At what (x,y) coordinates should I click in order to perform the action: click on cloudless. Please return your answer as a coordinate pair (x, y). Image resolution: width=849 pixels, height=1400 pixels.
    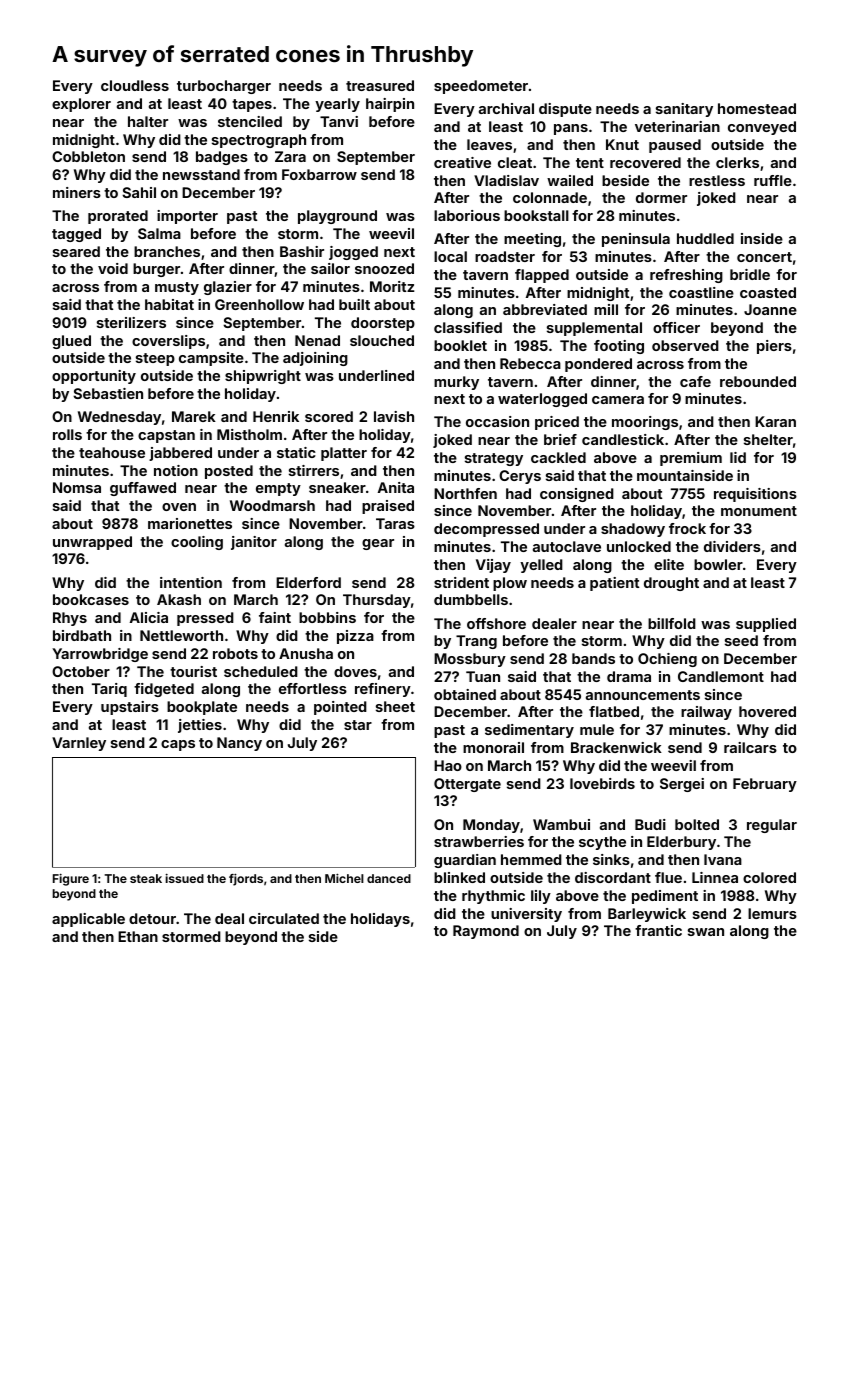
    Looking at the image, I should click on (135, 85).
